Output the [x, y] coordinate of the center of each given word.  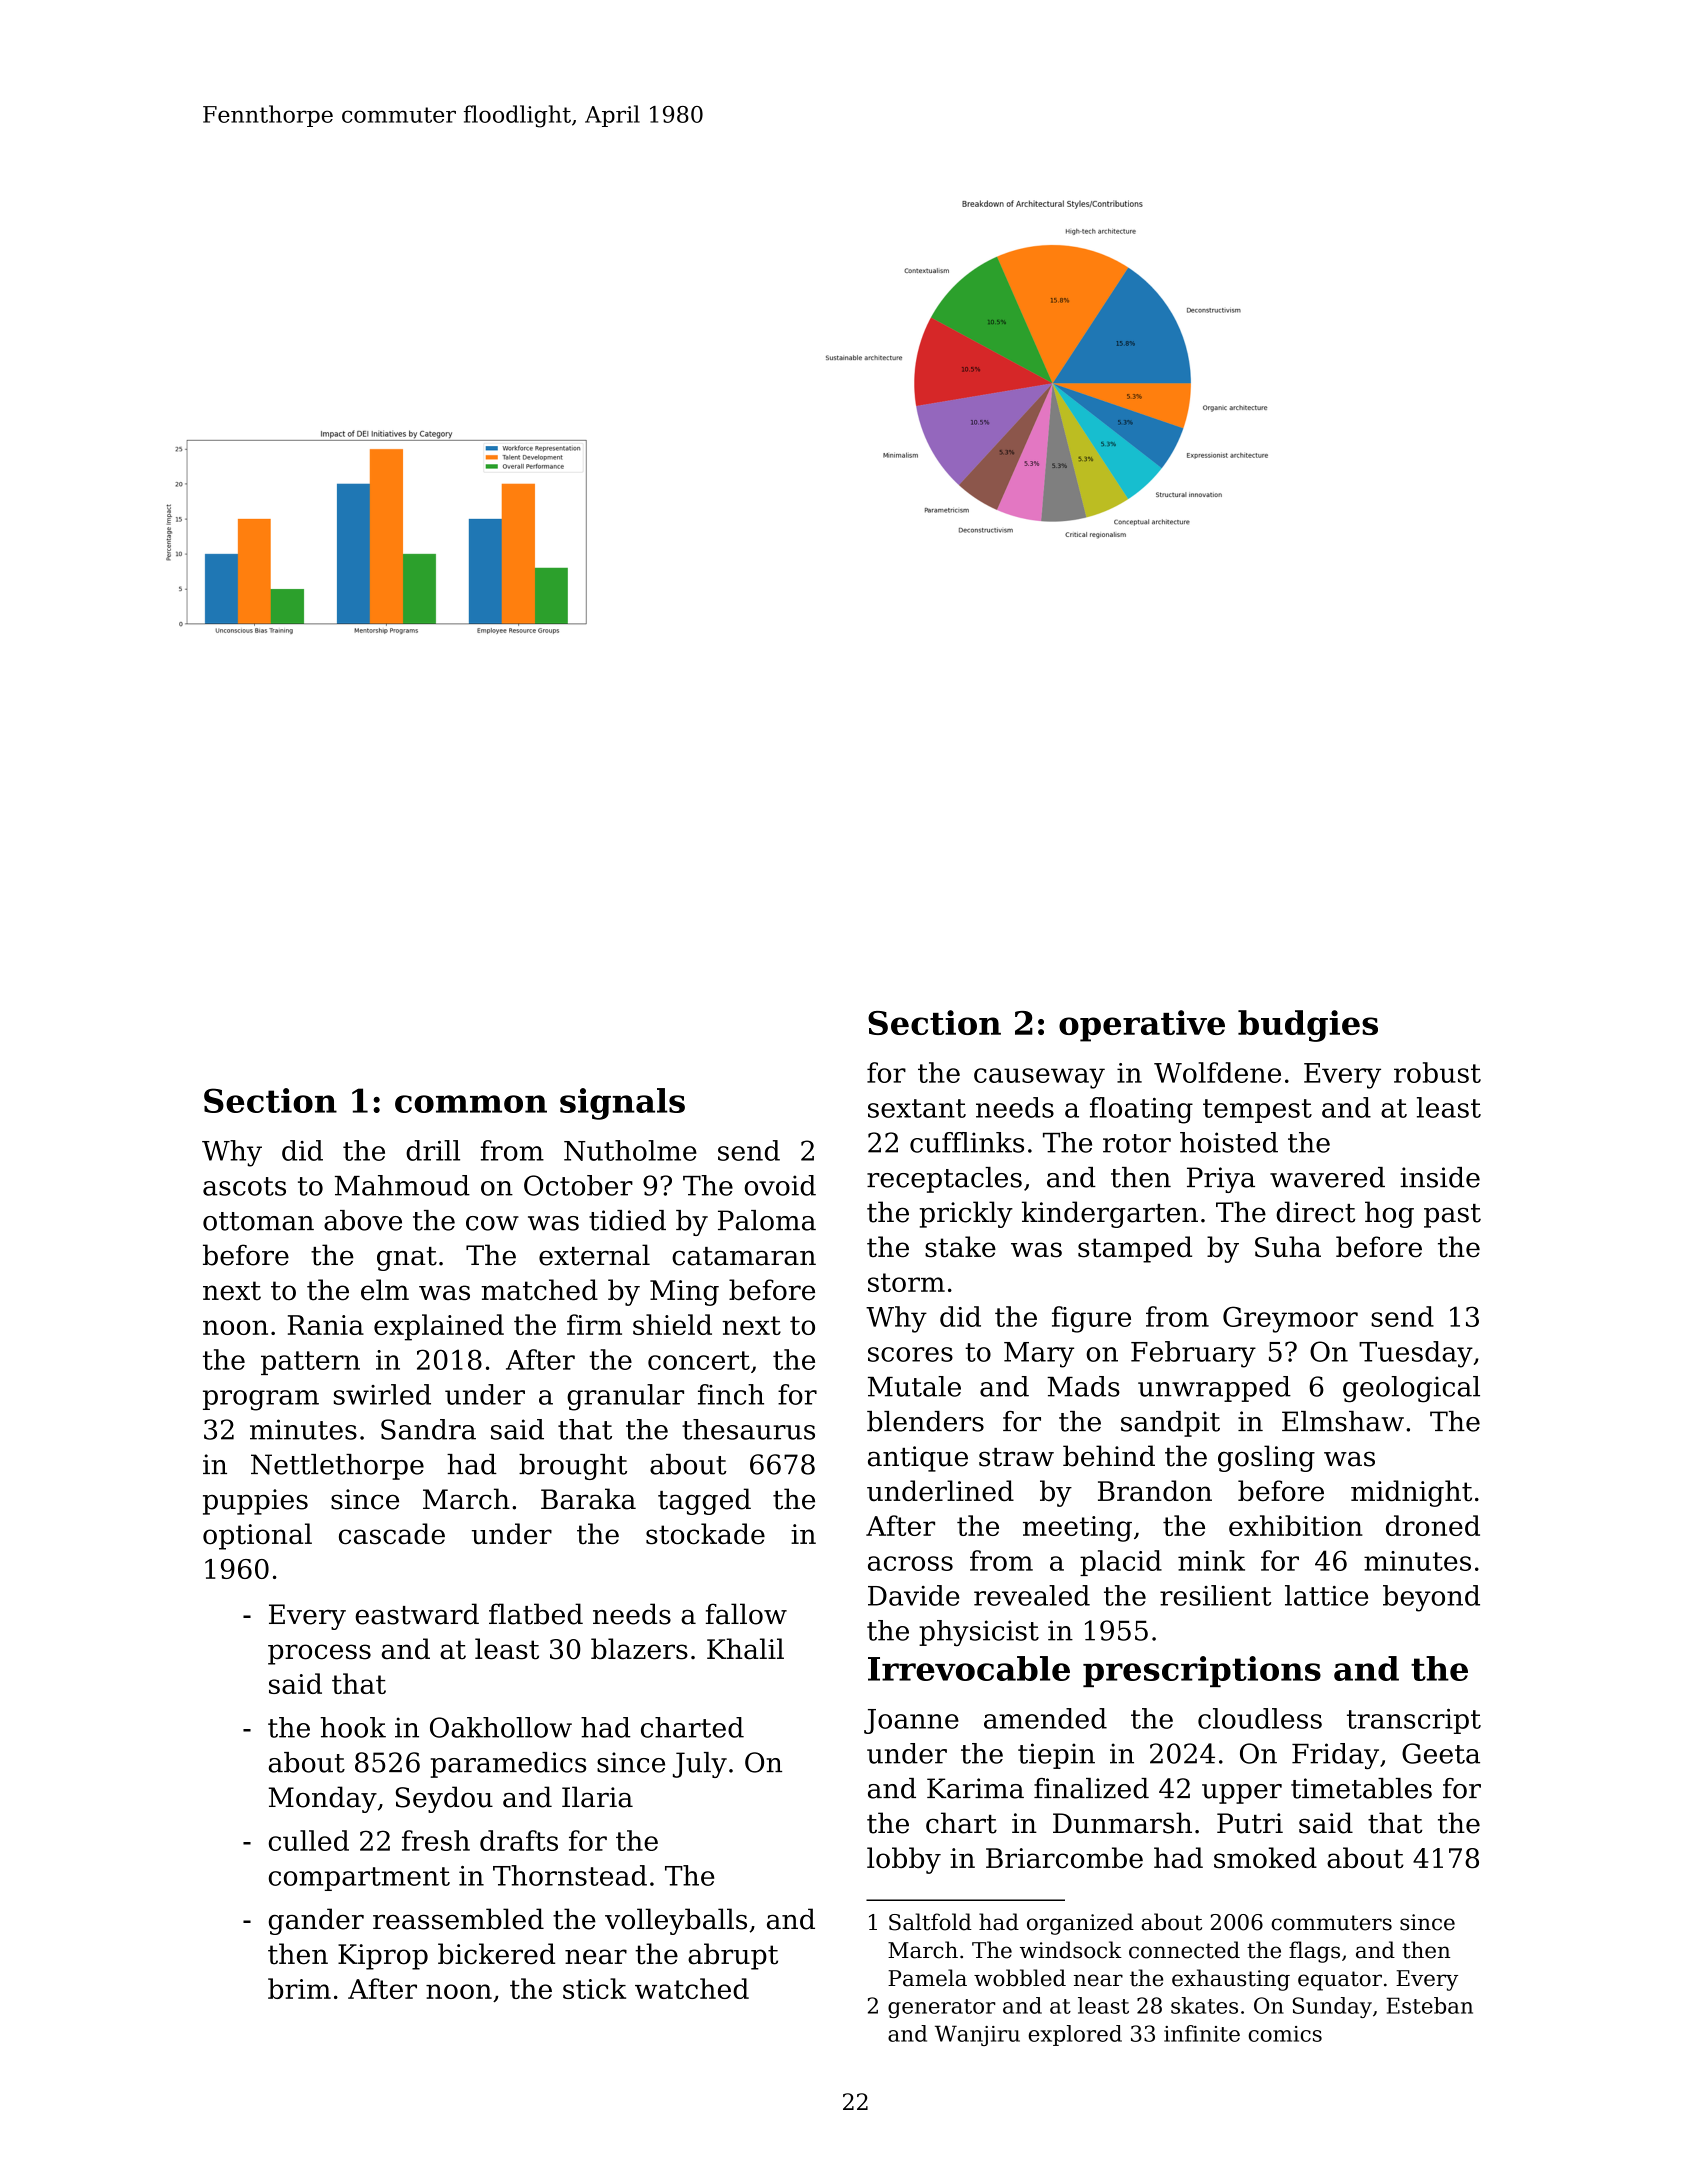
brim [299, 1988]
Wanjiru [977, 2035]
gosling [1266, 1458]
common [471, 1104]
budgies [1308, 1026]
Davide [913, 1595]
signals [622, 1104]
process [319, 1654]
